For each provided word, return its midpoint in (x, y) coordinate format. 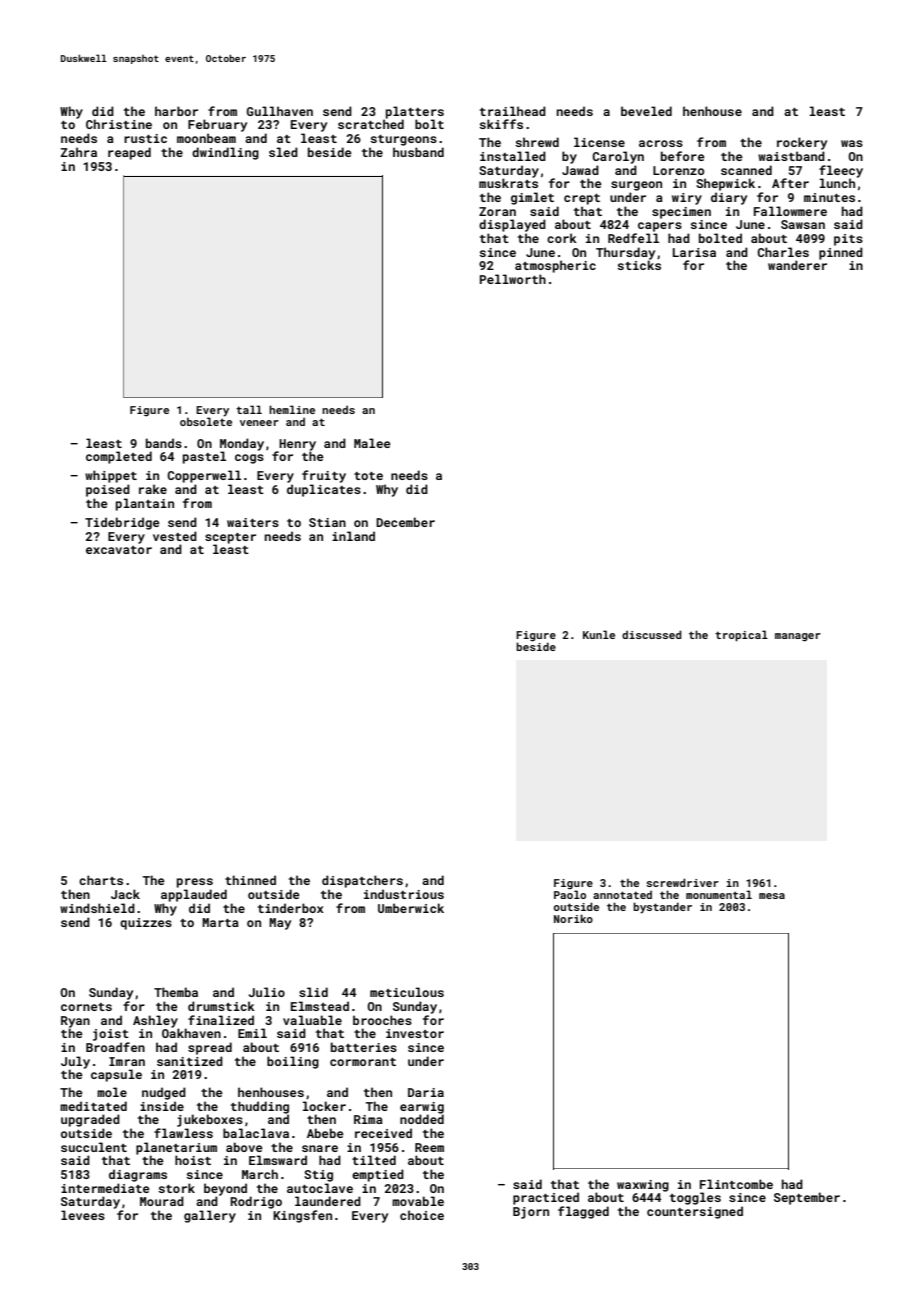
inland (353, 536)
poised (108, 490)
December (405, 522)
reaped (129, 153)
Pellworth (513, 279)
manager (798, 637)
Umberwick (411, 908)
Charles (783, 252)
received (383, 1133)
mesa (772, 896)
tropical (741, 636)
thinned (250, 880)
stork (177, 1188)
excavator (119, 550)
